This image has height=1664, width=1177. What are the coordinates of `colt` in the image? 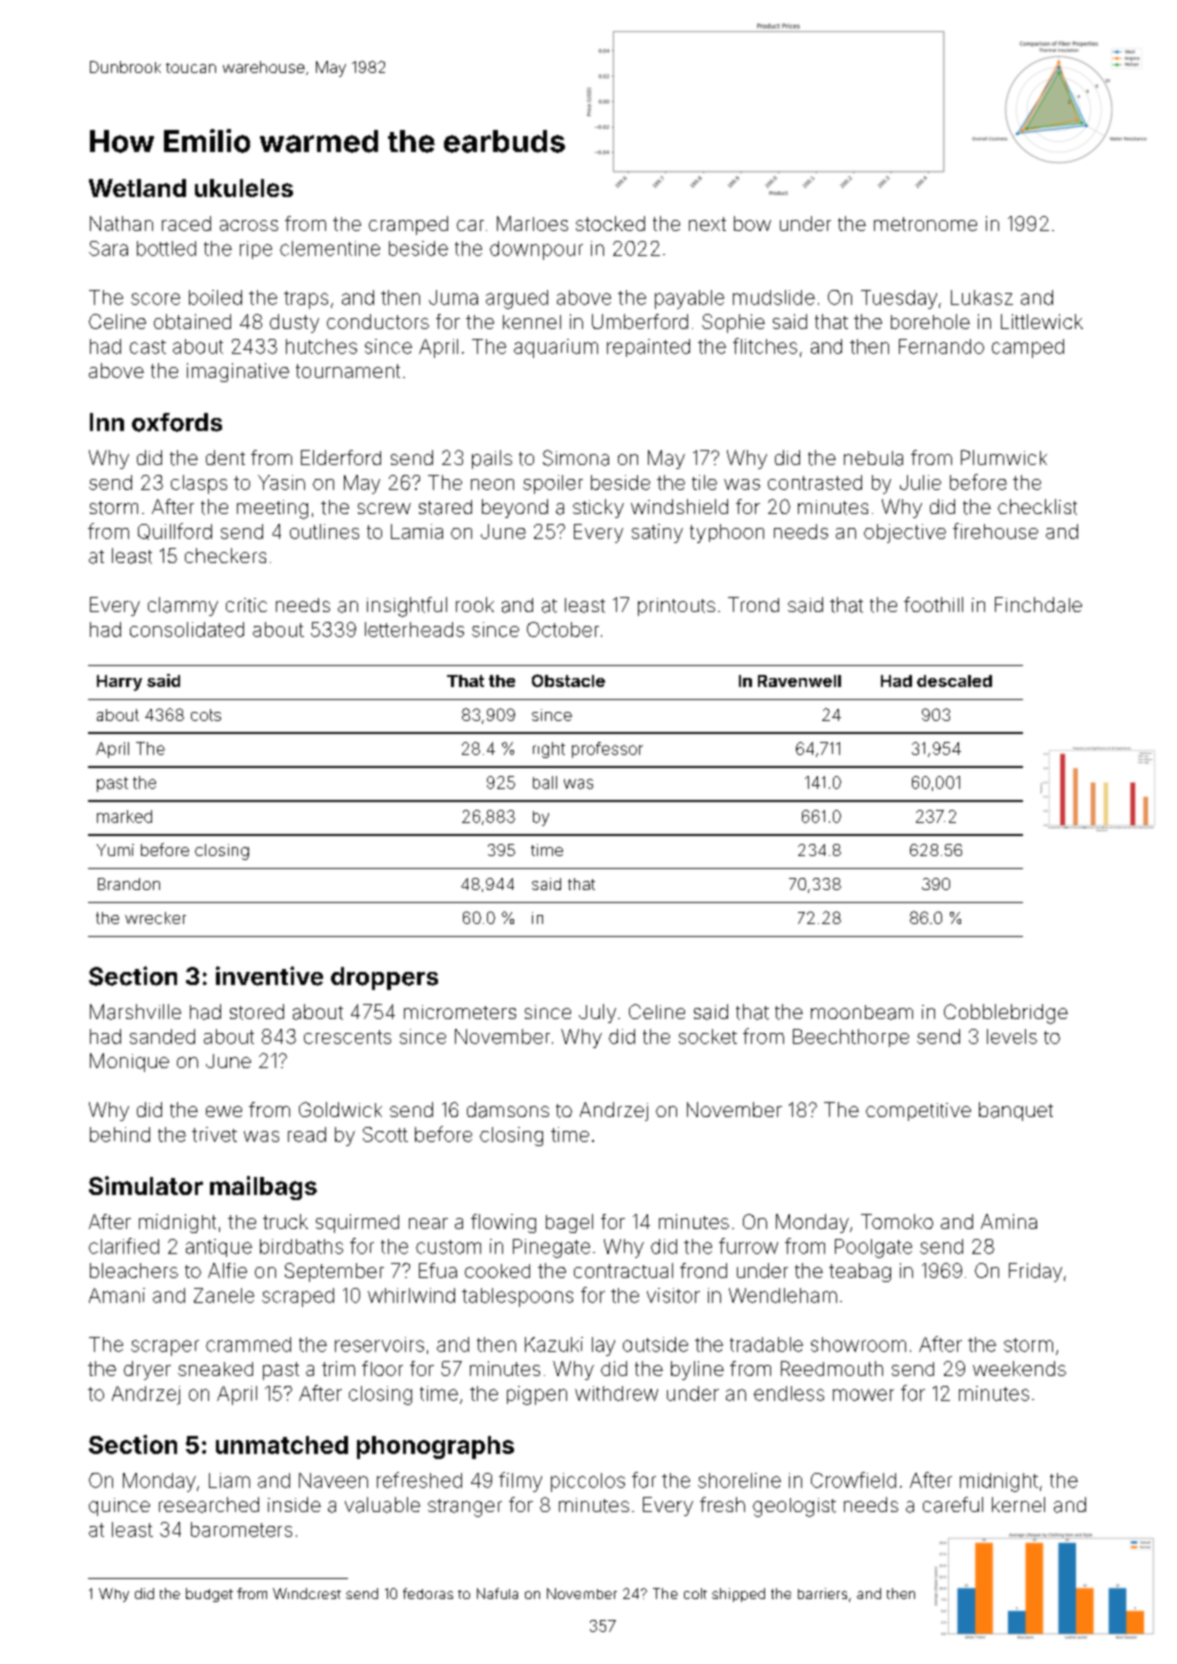 It's located at (695, 1593).
